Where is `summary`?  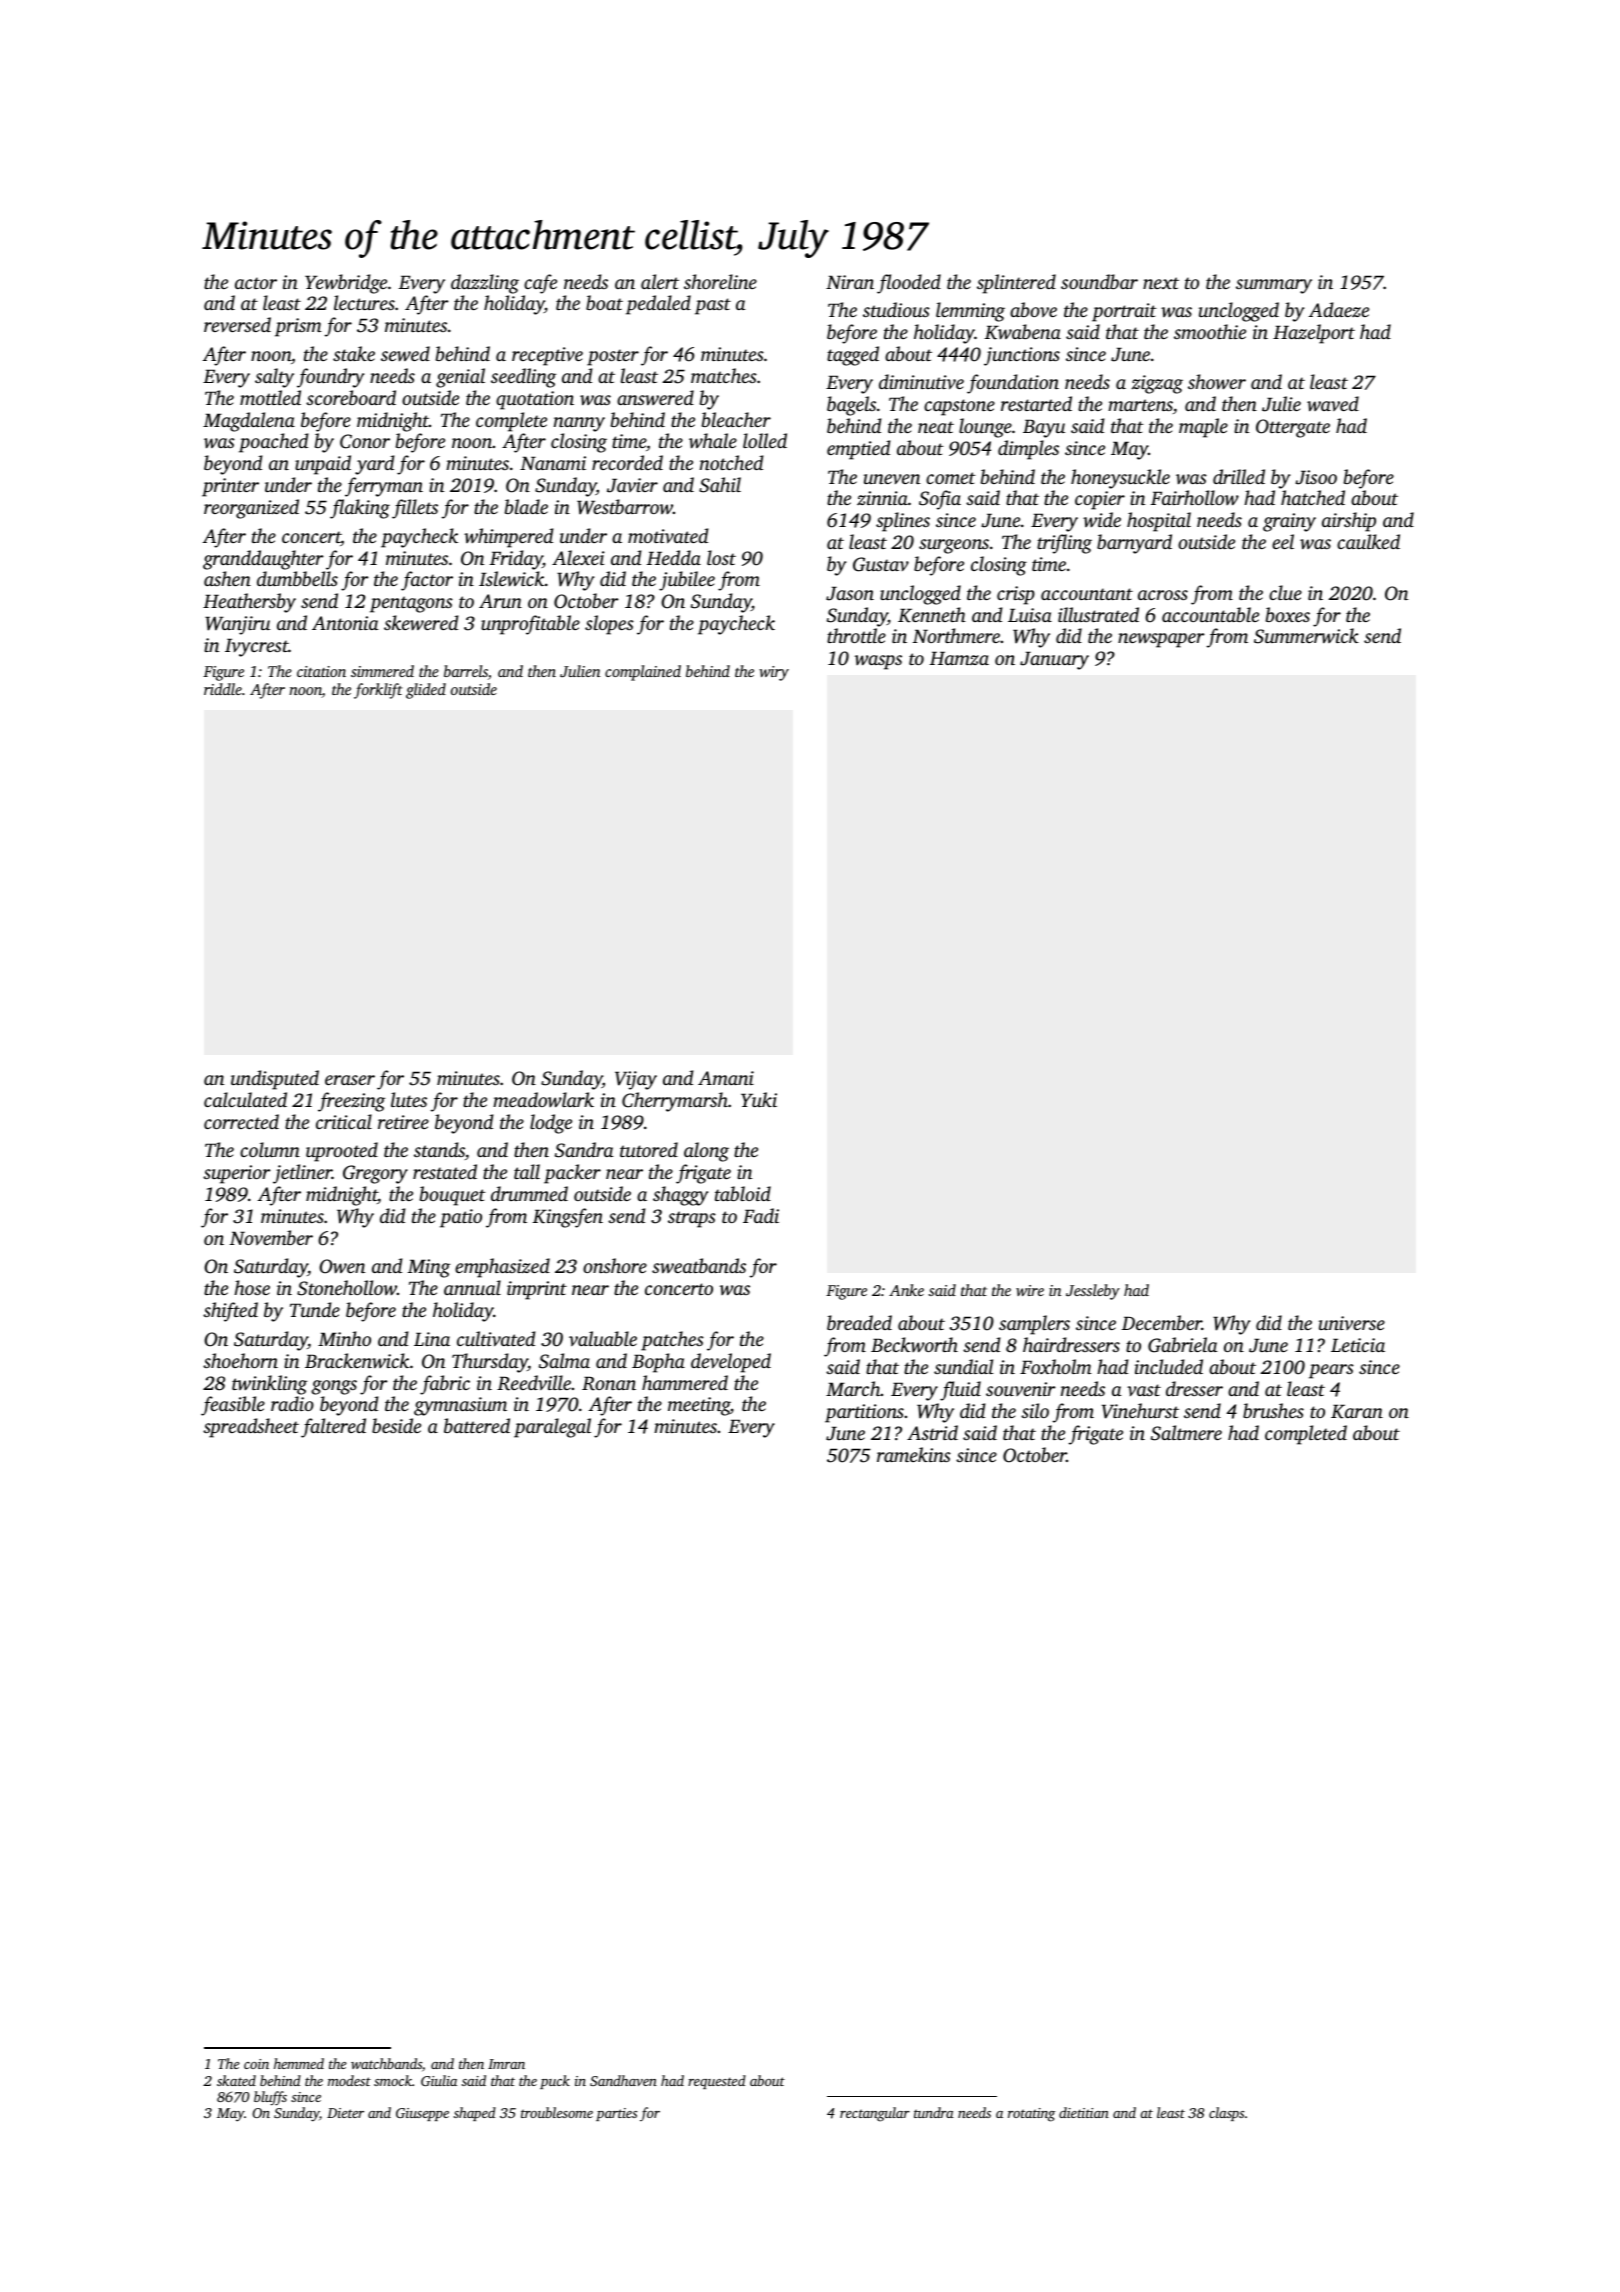
summary is located at coordinates (1274, 286).
